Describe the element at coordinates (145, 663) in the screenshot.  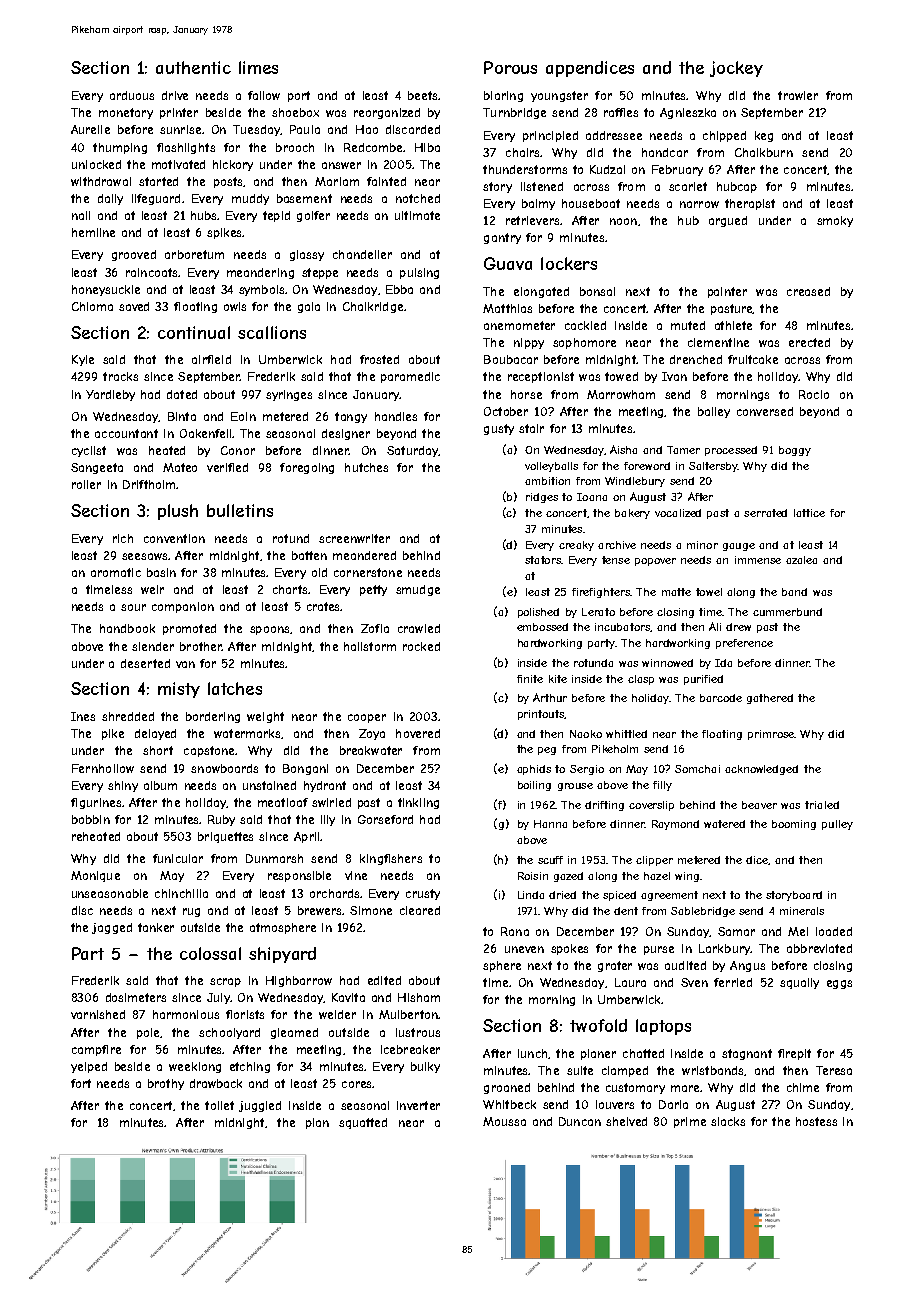
I see `deserted` at that location.
